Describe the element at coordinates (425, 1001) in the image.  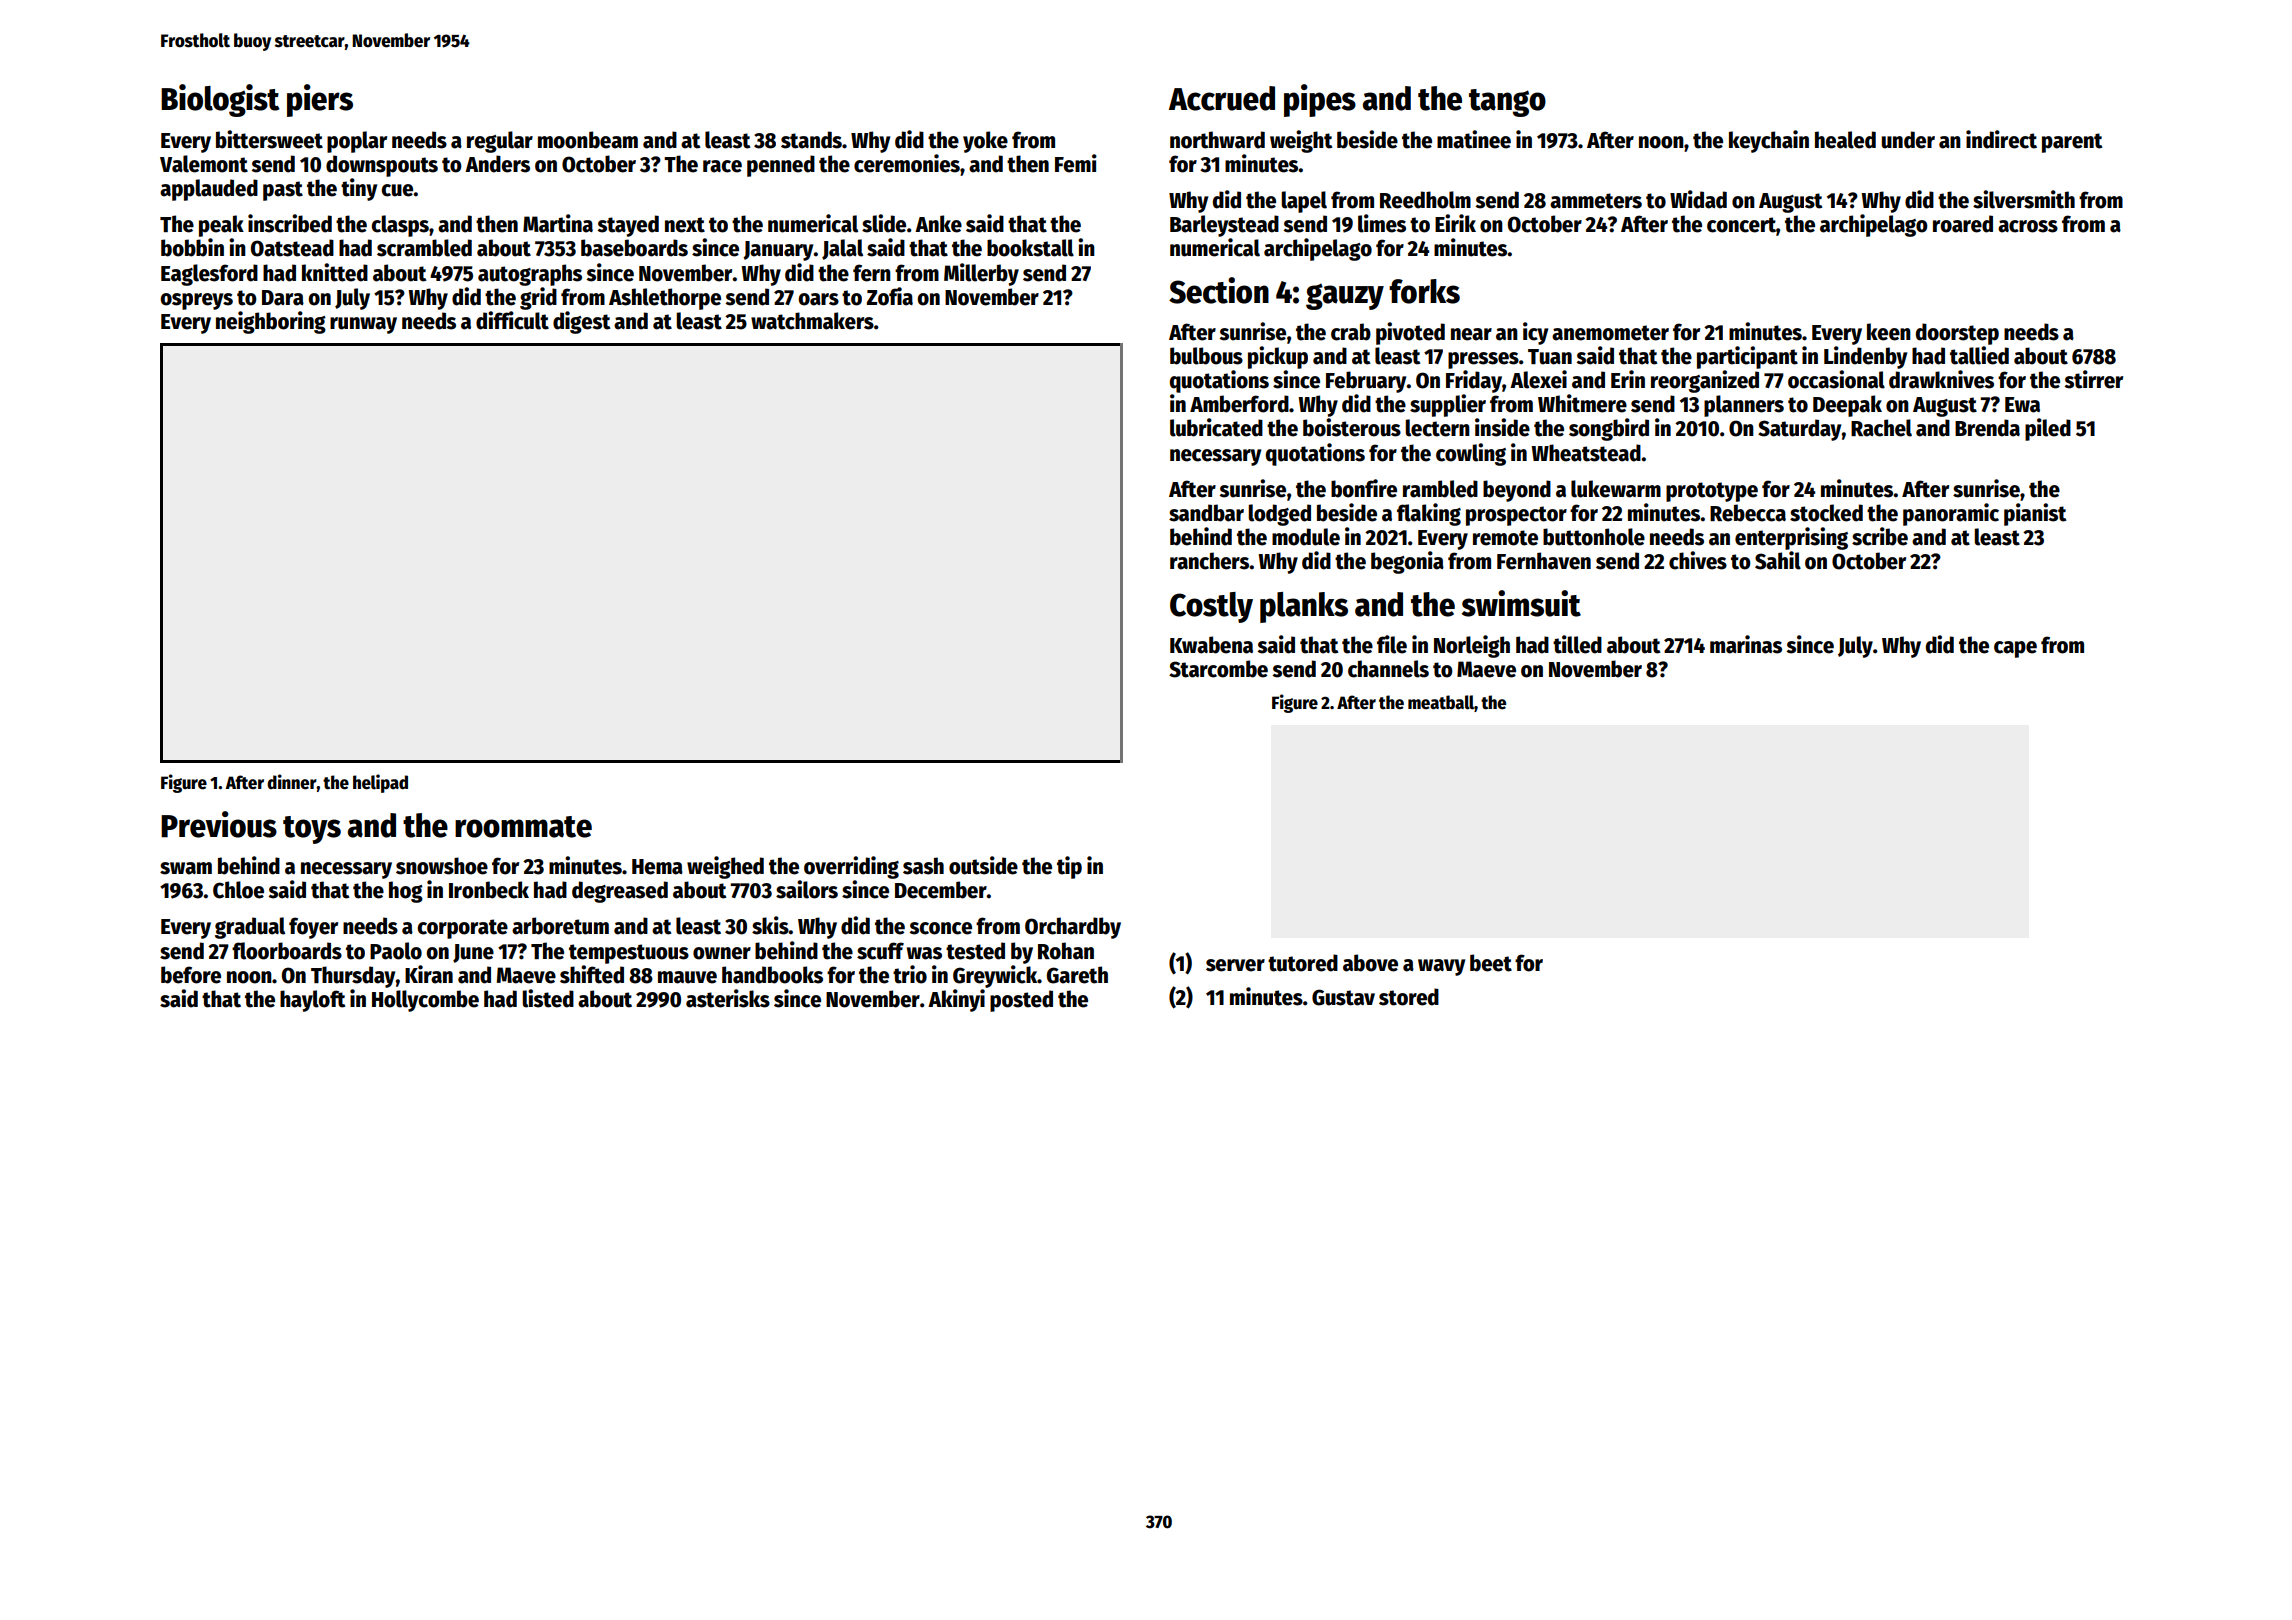
I see `Hollycombe` at that location.
